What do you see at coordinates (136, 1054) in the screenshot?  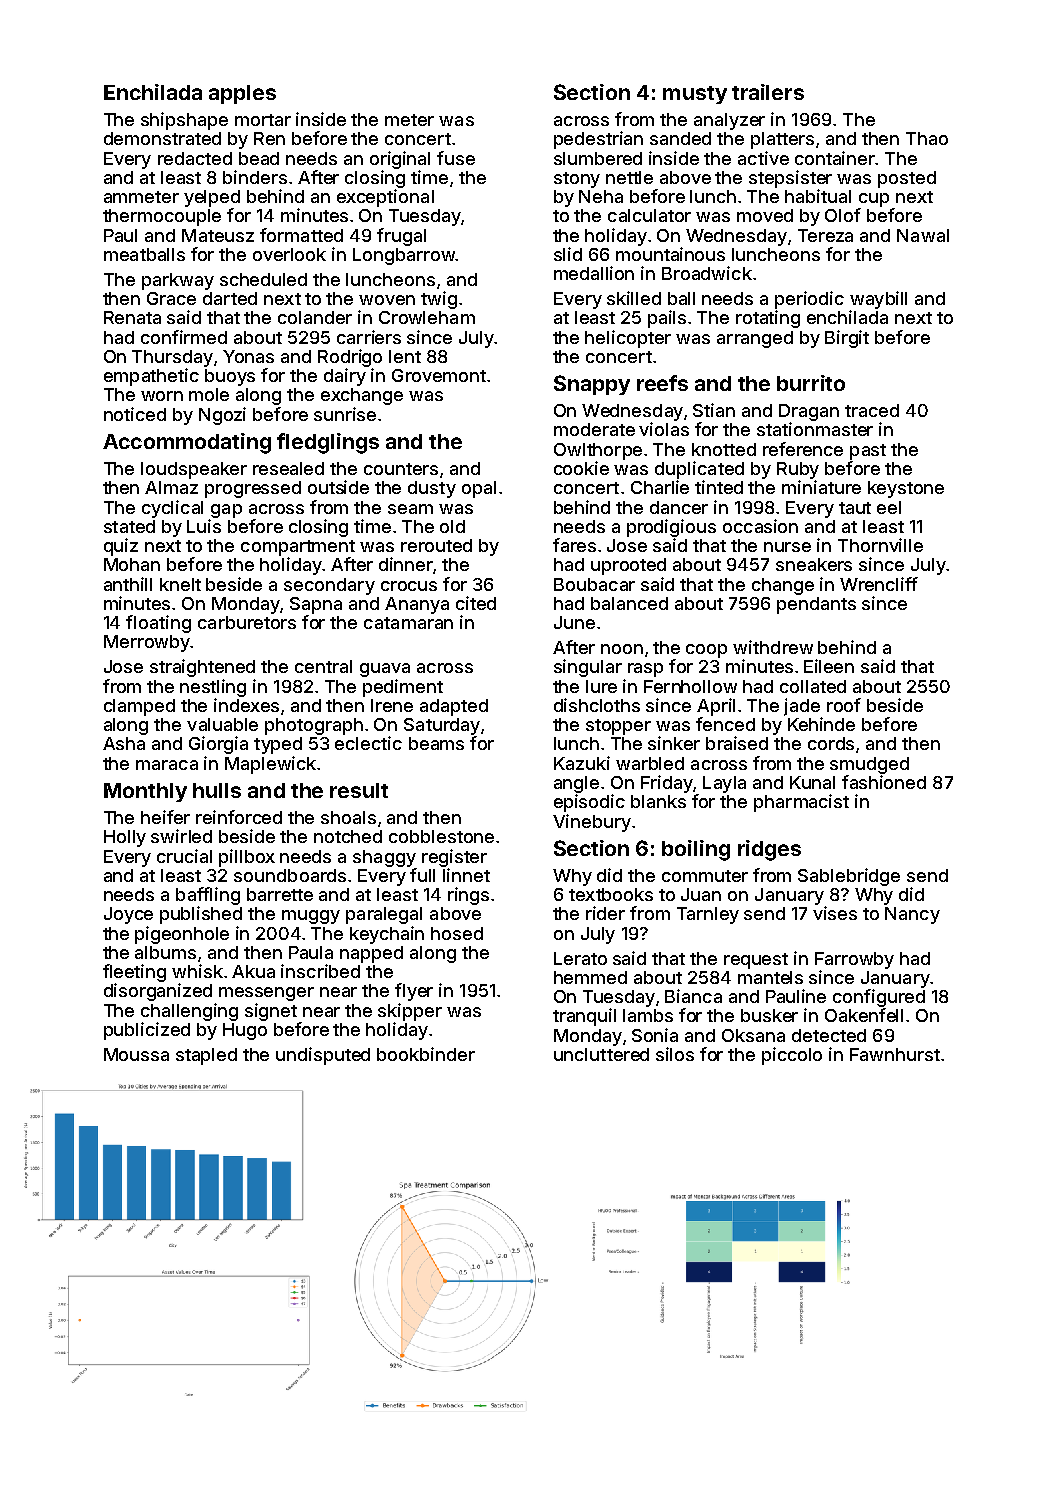 I see `Moussa` at bounding box center [136, 1054].
